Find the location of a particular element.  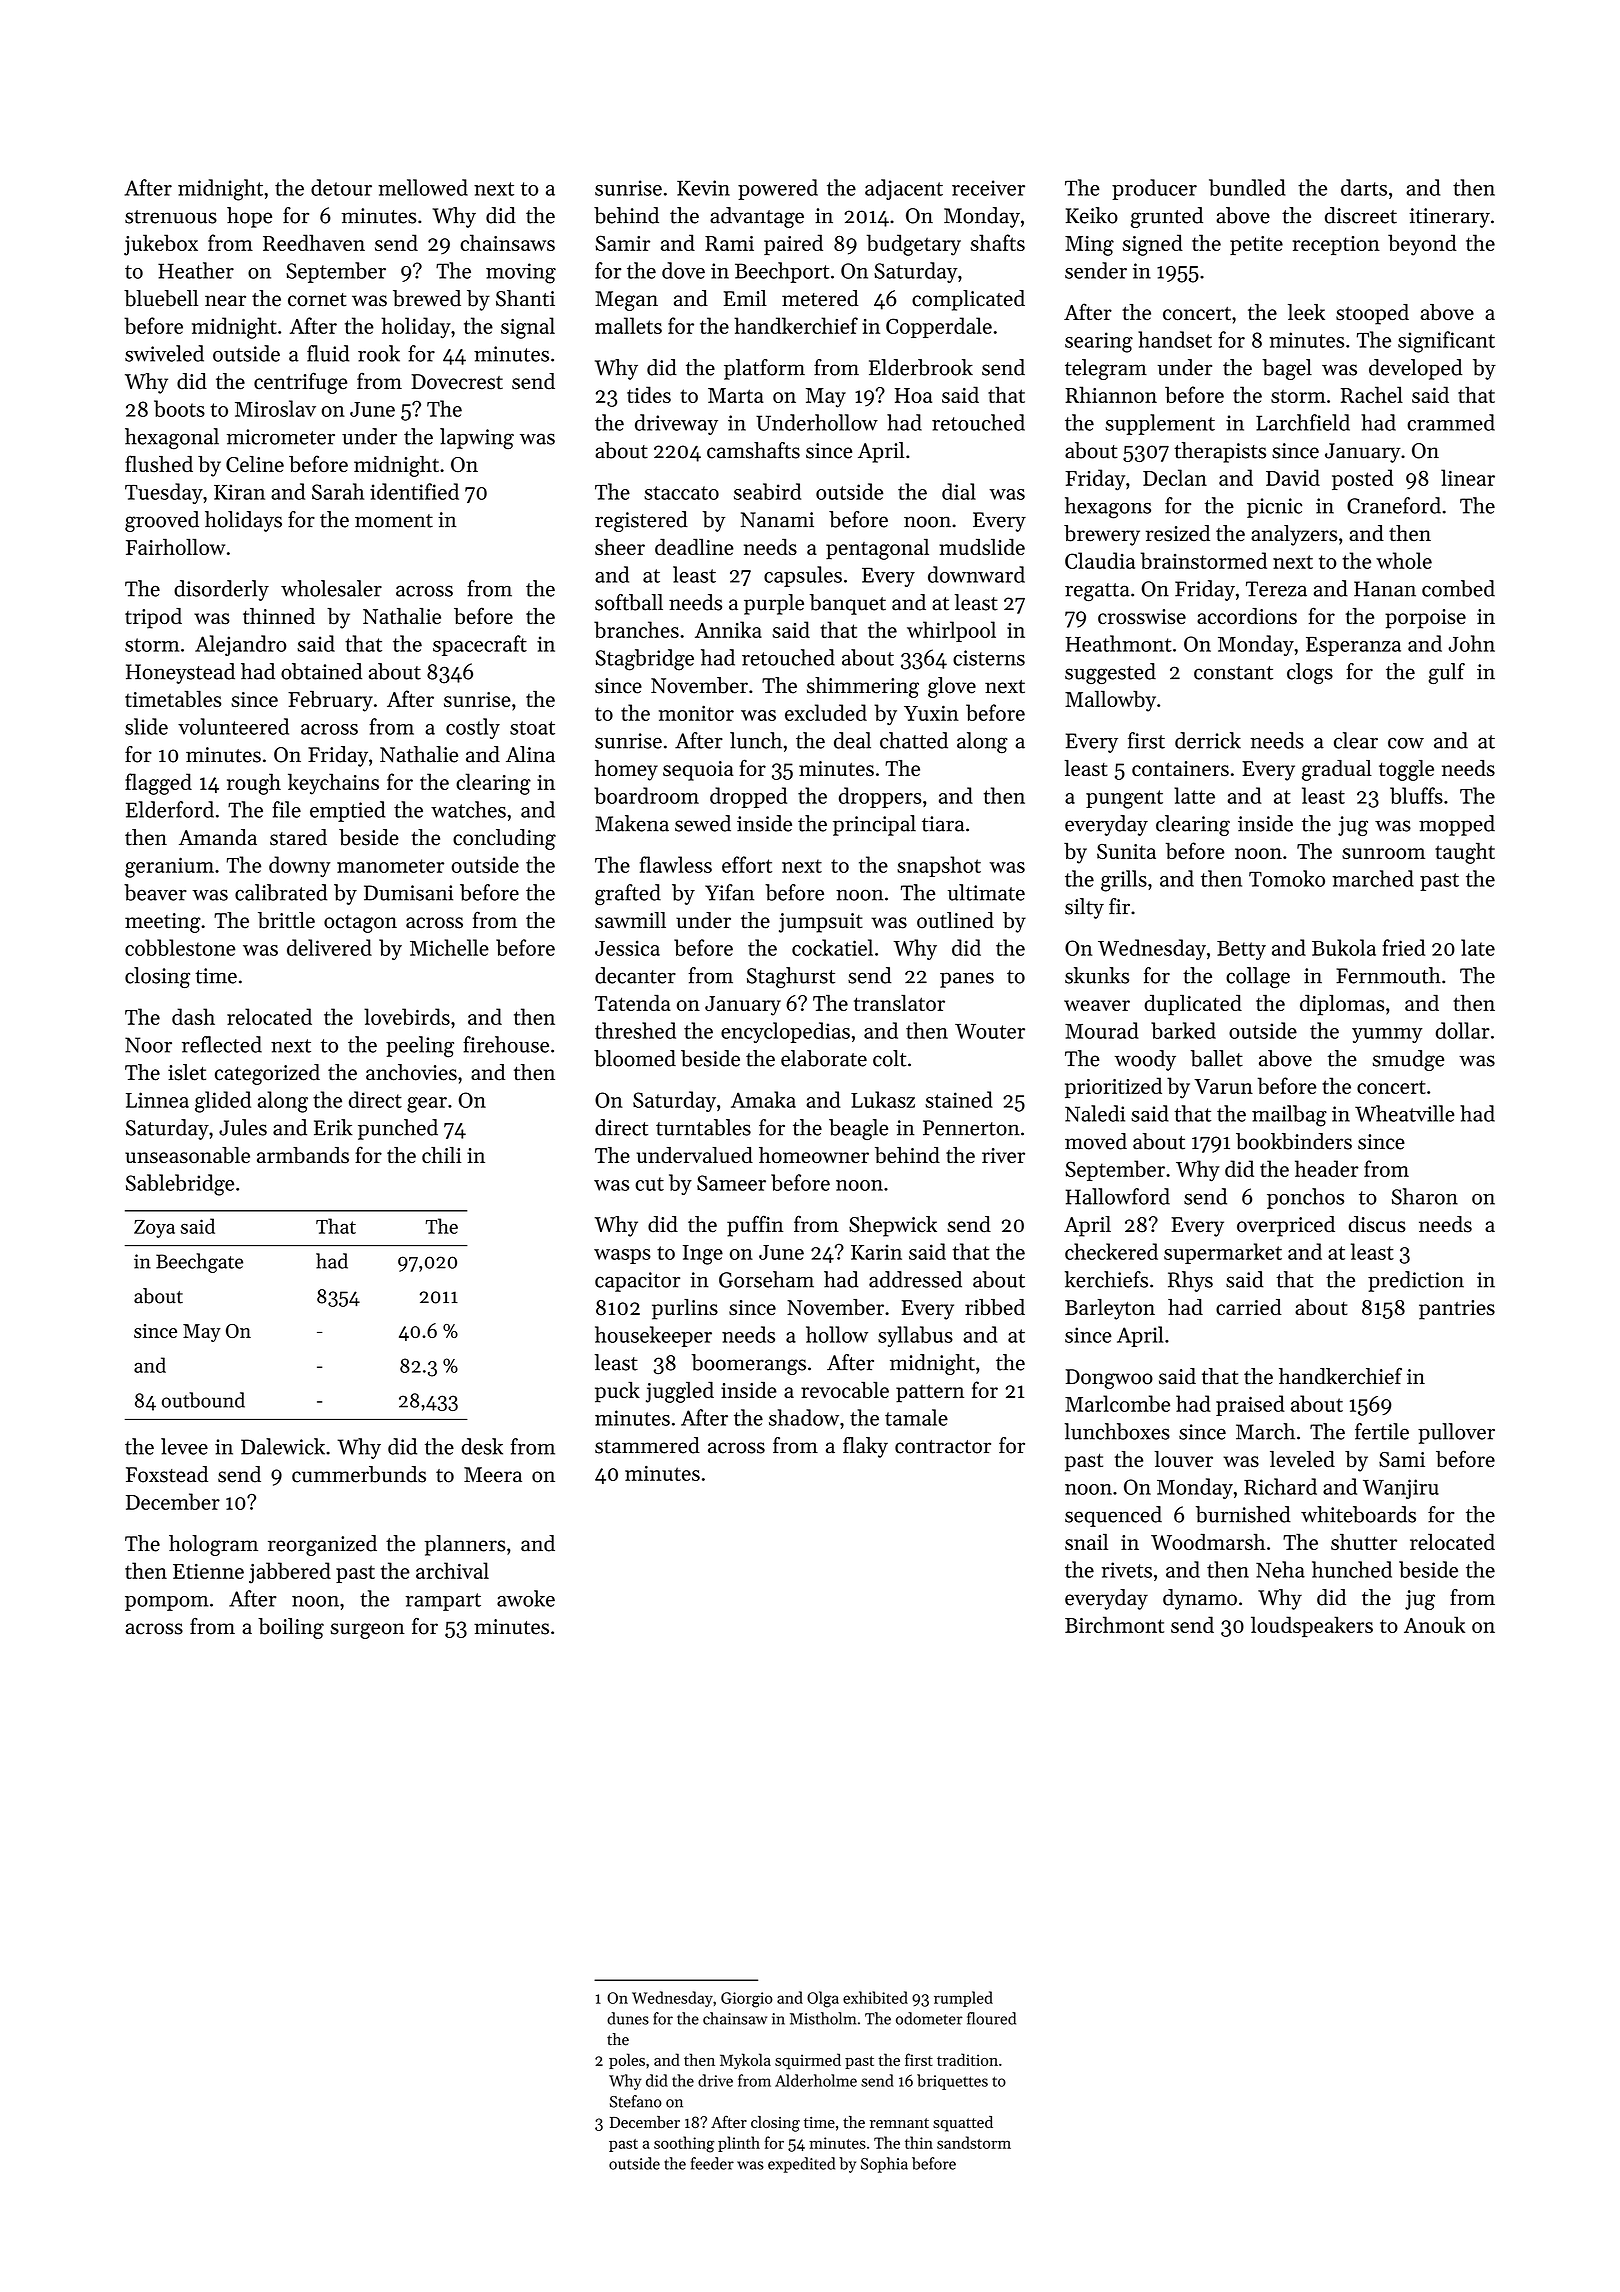

islet is located at coordinates (187, 1072).
